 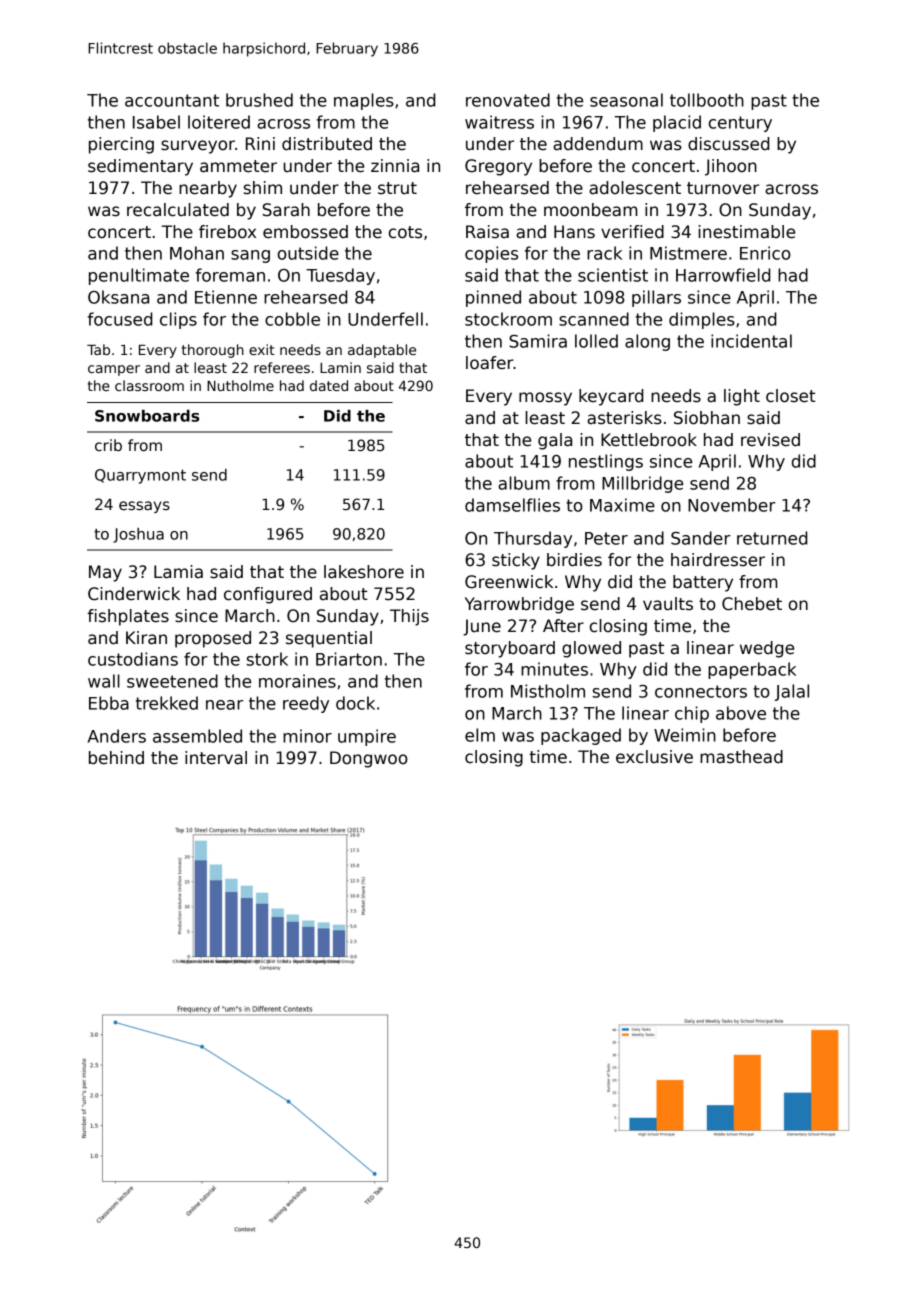 What do you see at coordinates (508, 100) in the image?
I see `renovated` at bounding box center [508, 100].
